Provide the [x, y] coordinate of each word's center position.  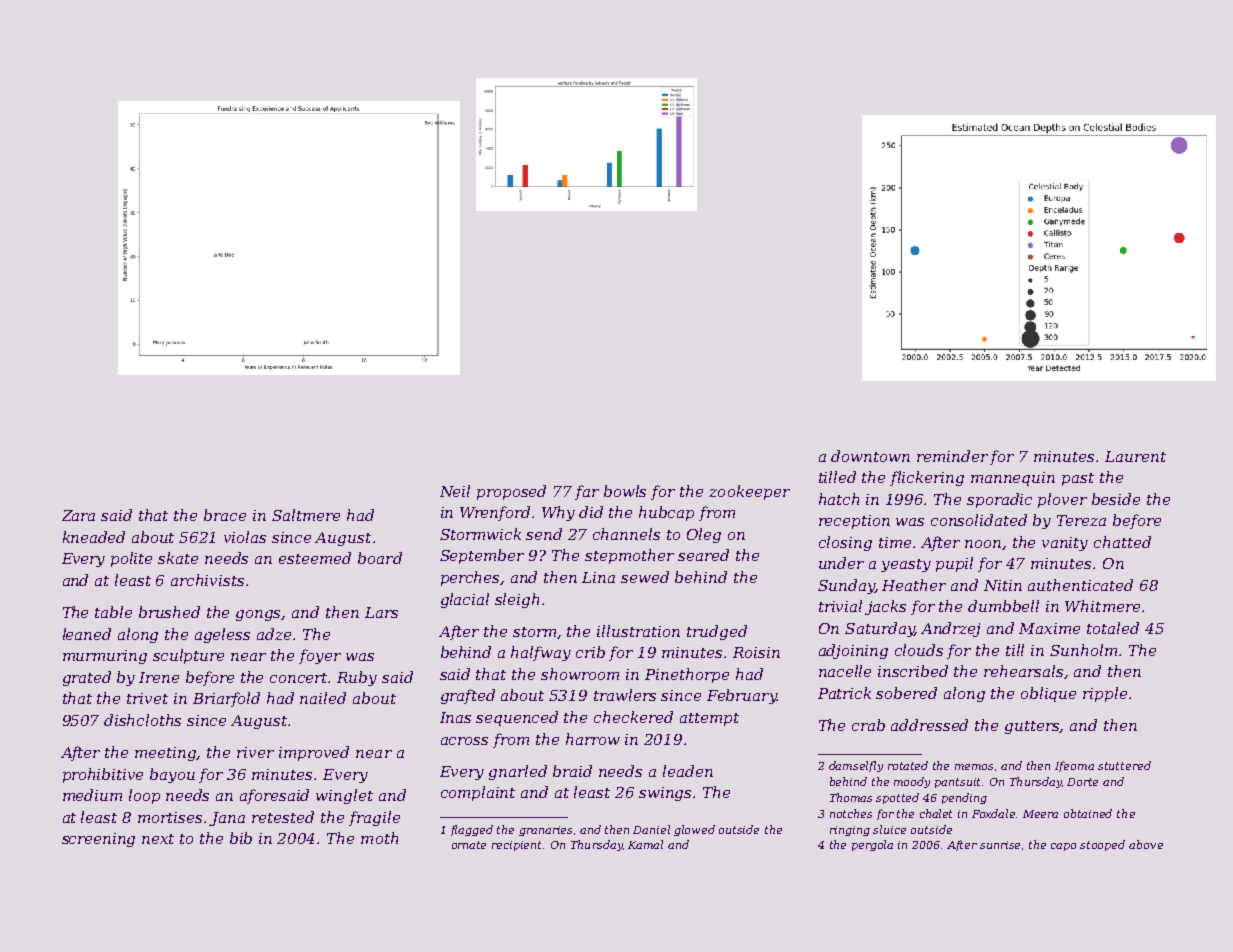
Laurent [1135, 456]
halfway [541, 653]
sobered [906, 693]
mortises [170, 817]
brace [225, 515]
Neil [455, 491]
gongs [259, 615]
